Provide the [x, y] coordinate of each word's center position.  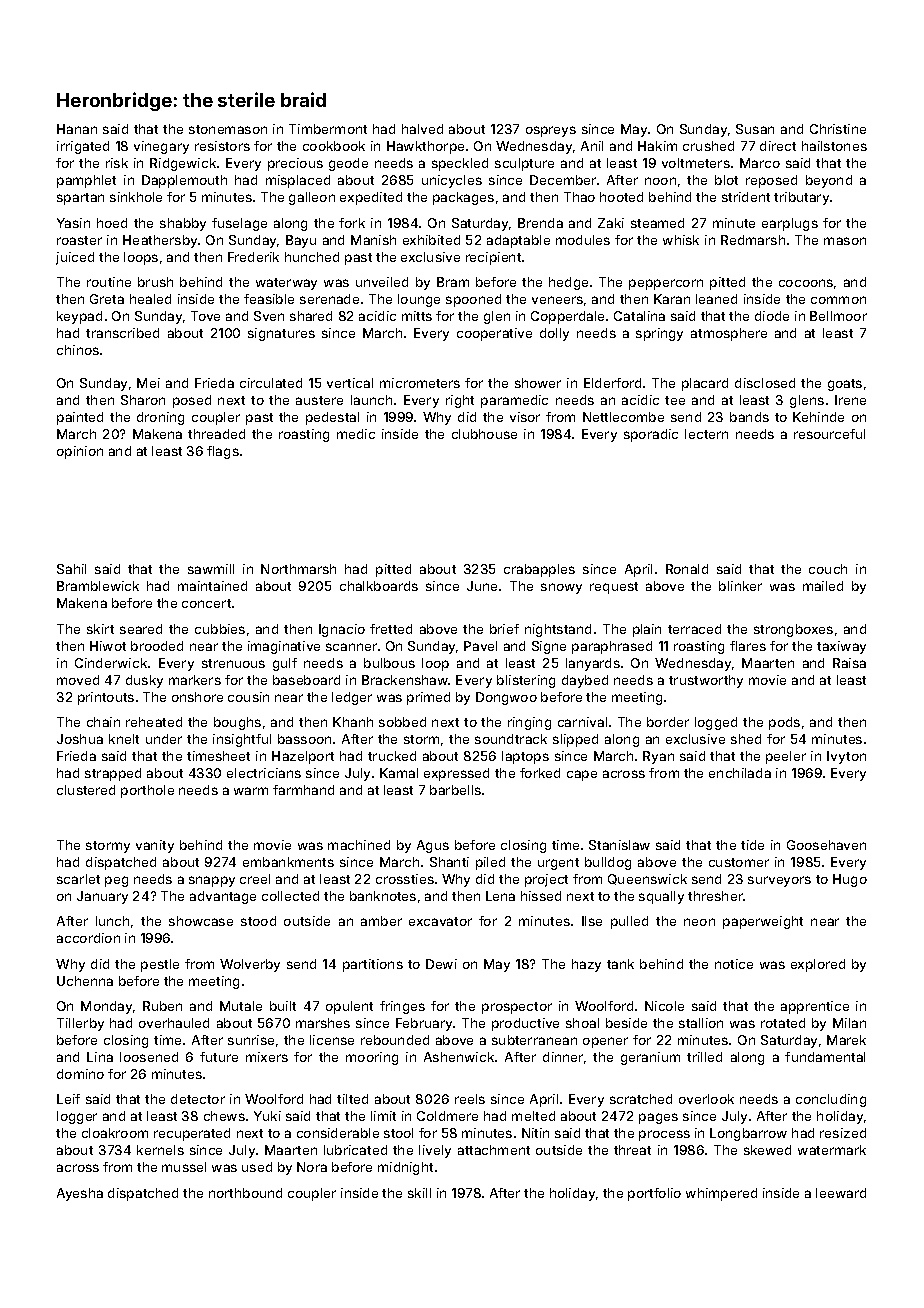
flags [223, 452]
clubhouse [484, 434]
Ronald [687, 569]
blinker [740, 586]
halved [422, 129]
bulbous [389, 663]
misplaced [298, 181]
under [164, 739]
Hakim [657, 146]
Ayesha [80, 1194]
